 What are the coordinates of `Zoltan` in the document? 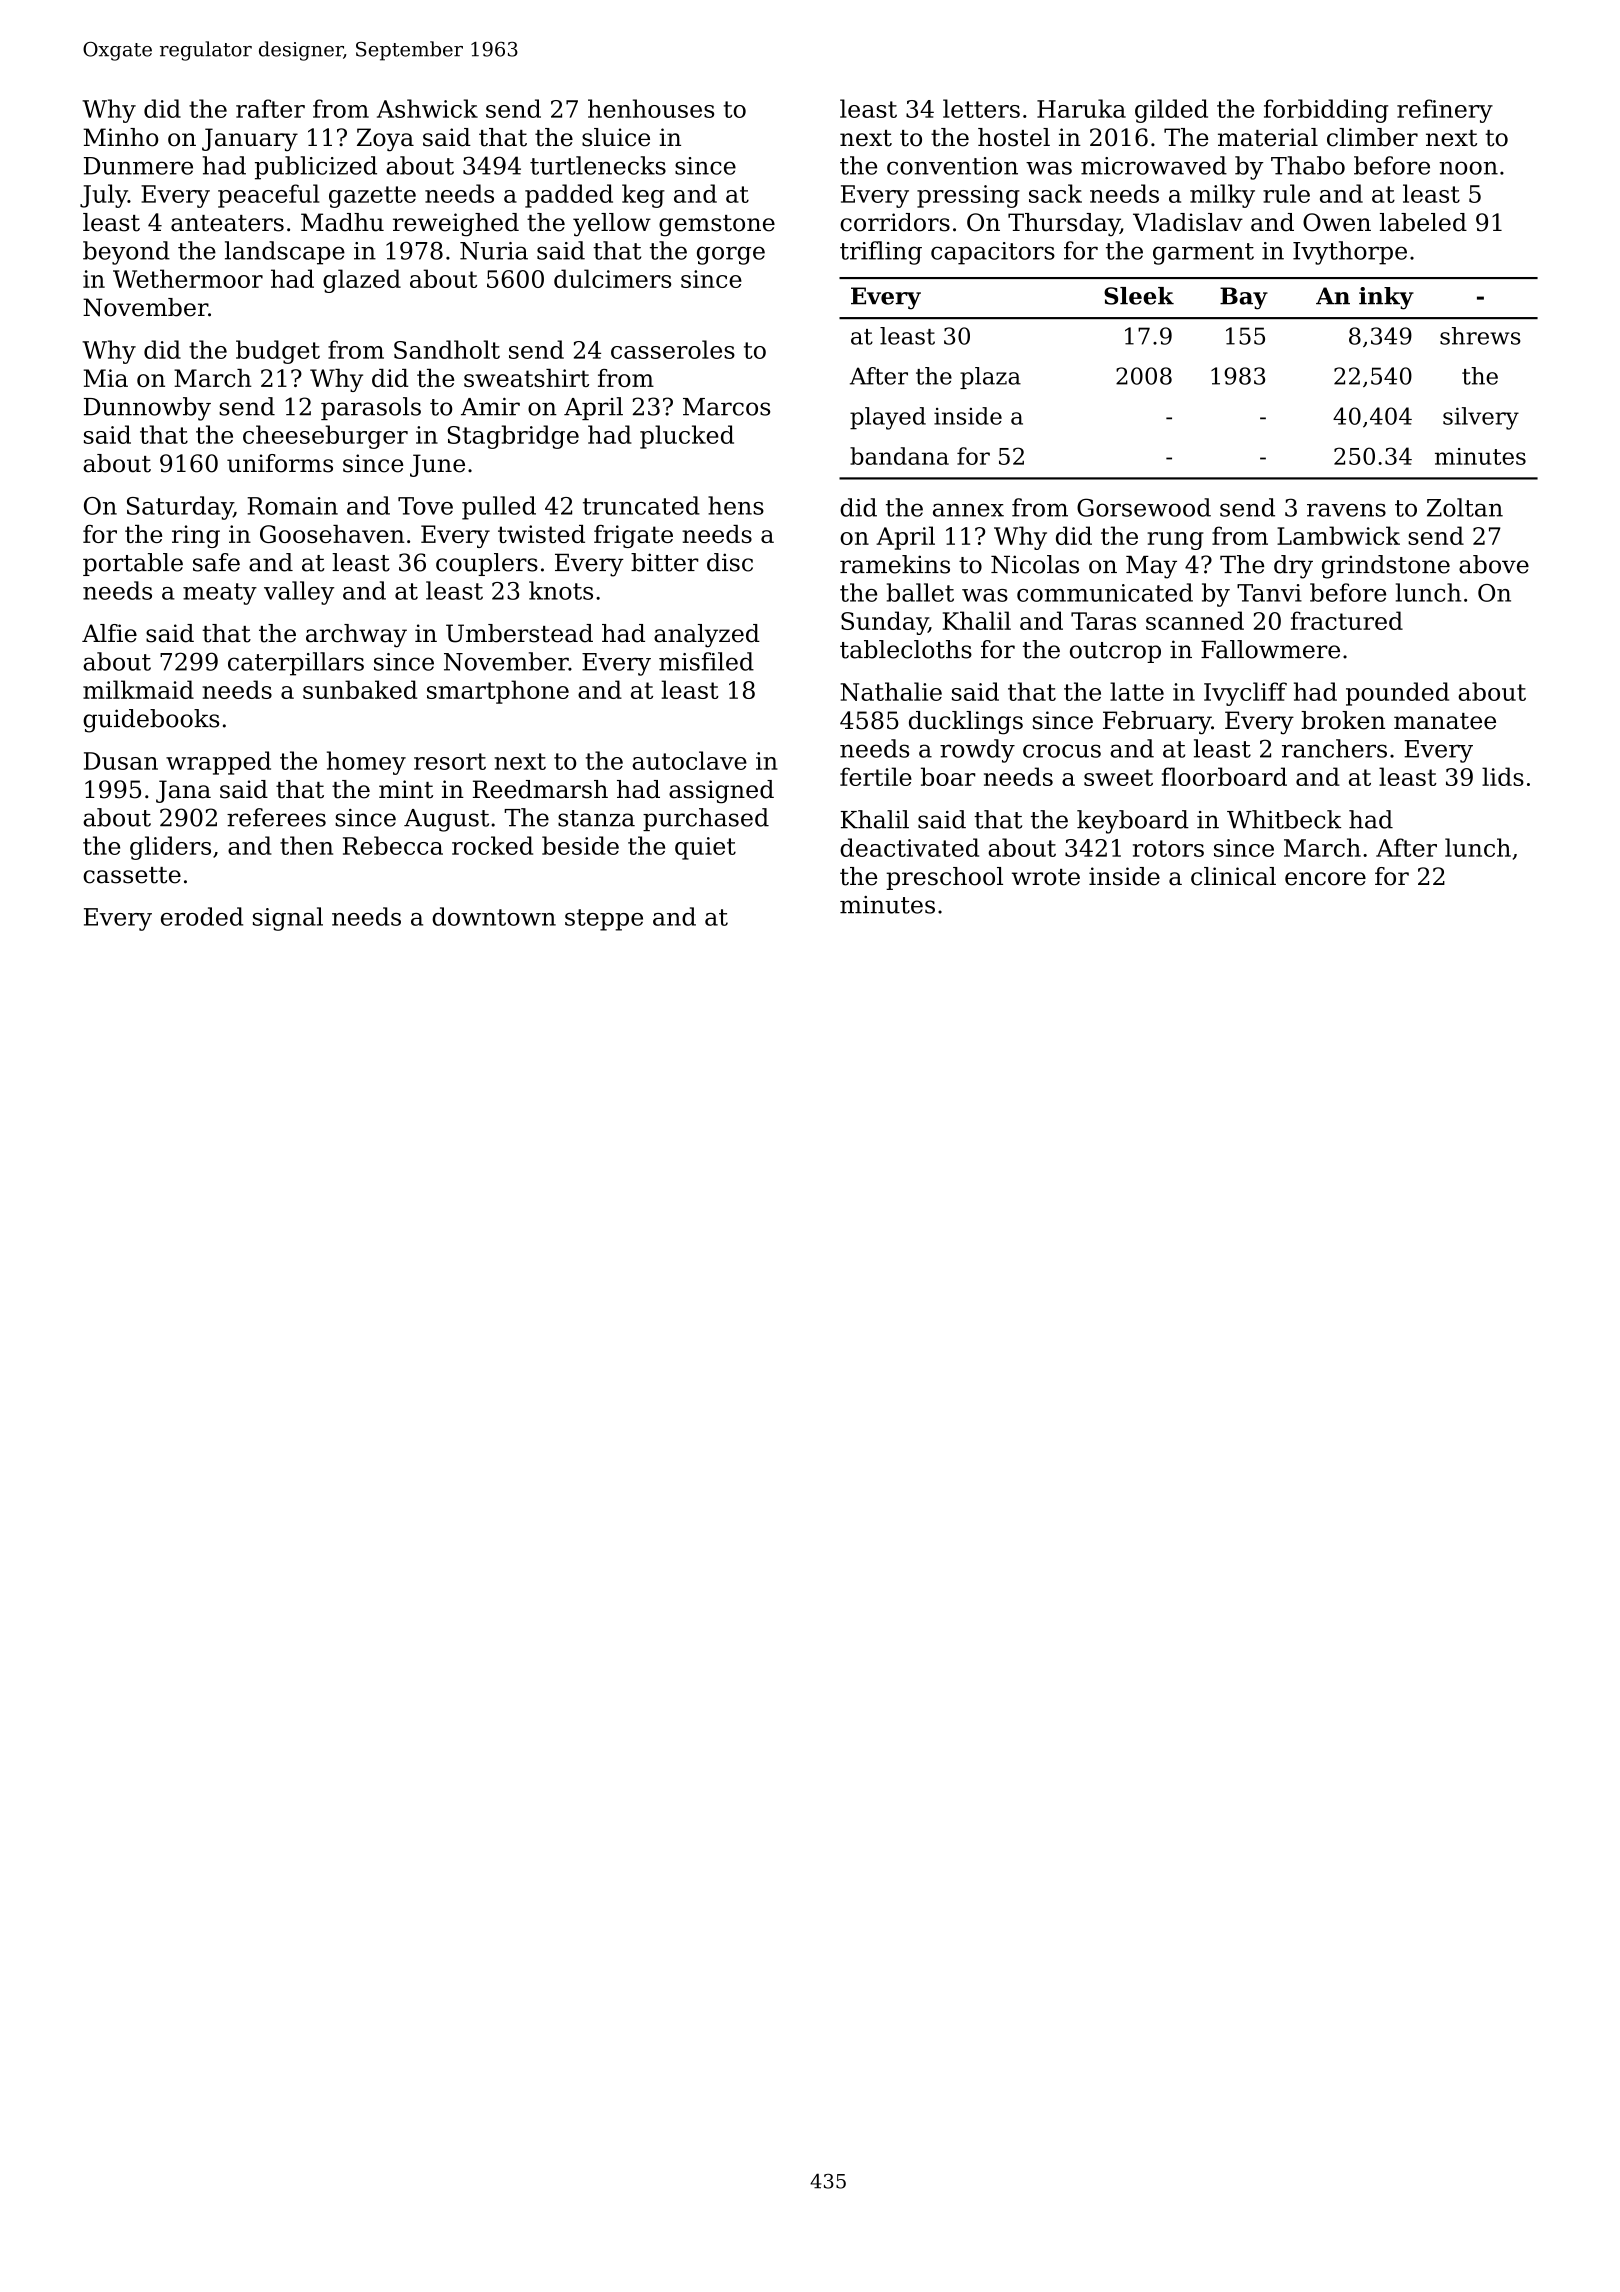 It's located at (1465, 507).
